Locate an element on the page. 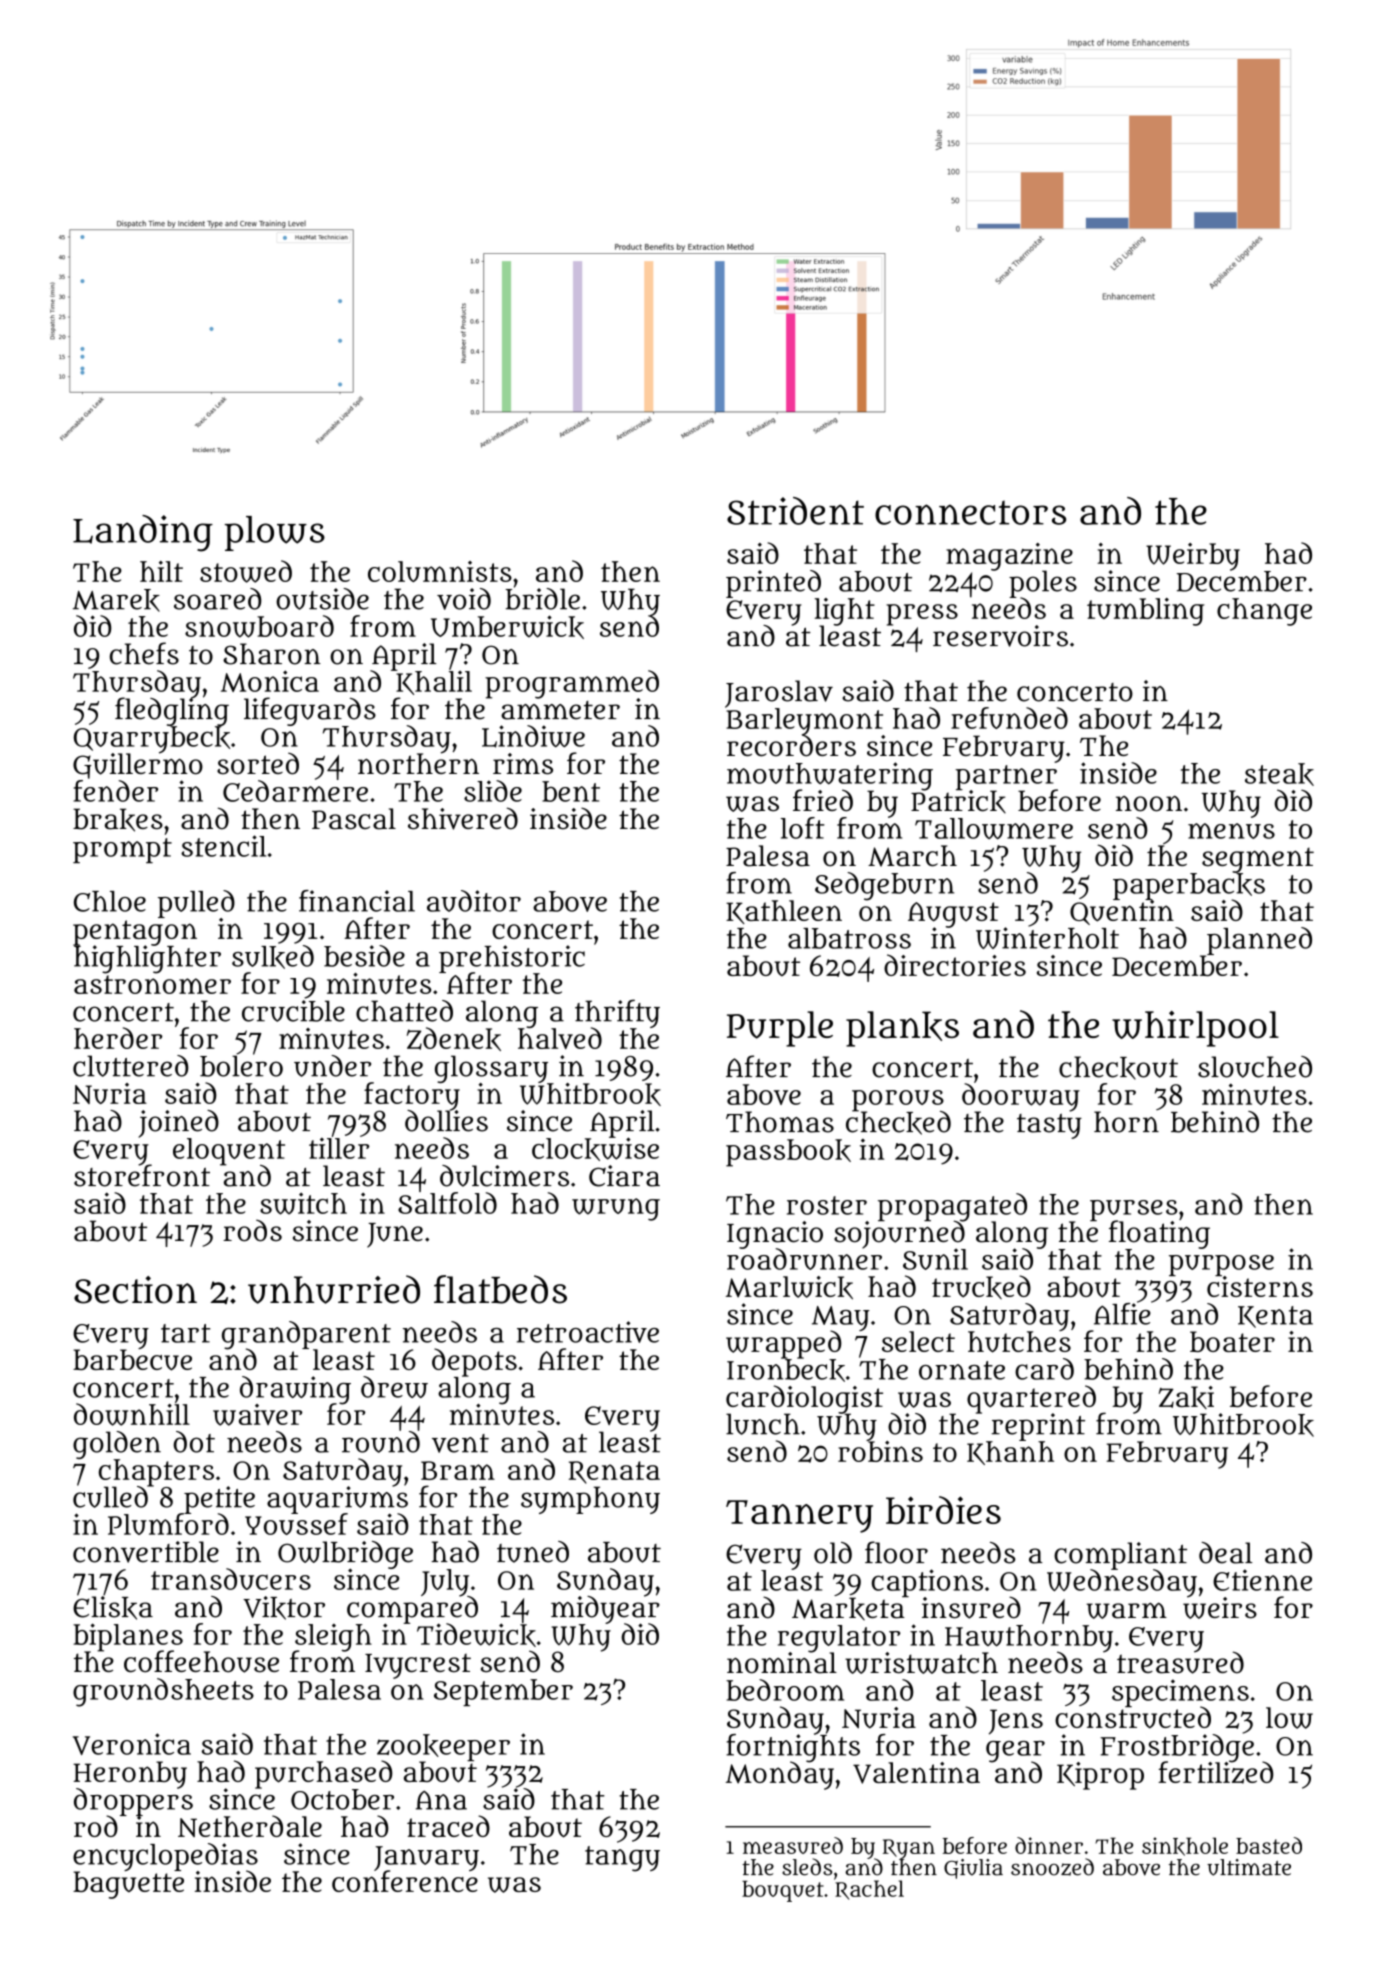 This document has height=1969, width=1386. Landing is located at coordinates (143, 533).
